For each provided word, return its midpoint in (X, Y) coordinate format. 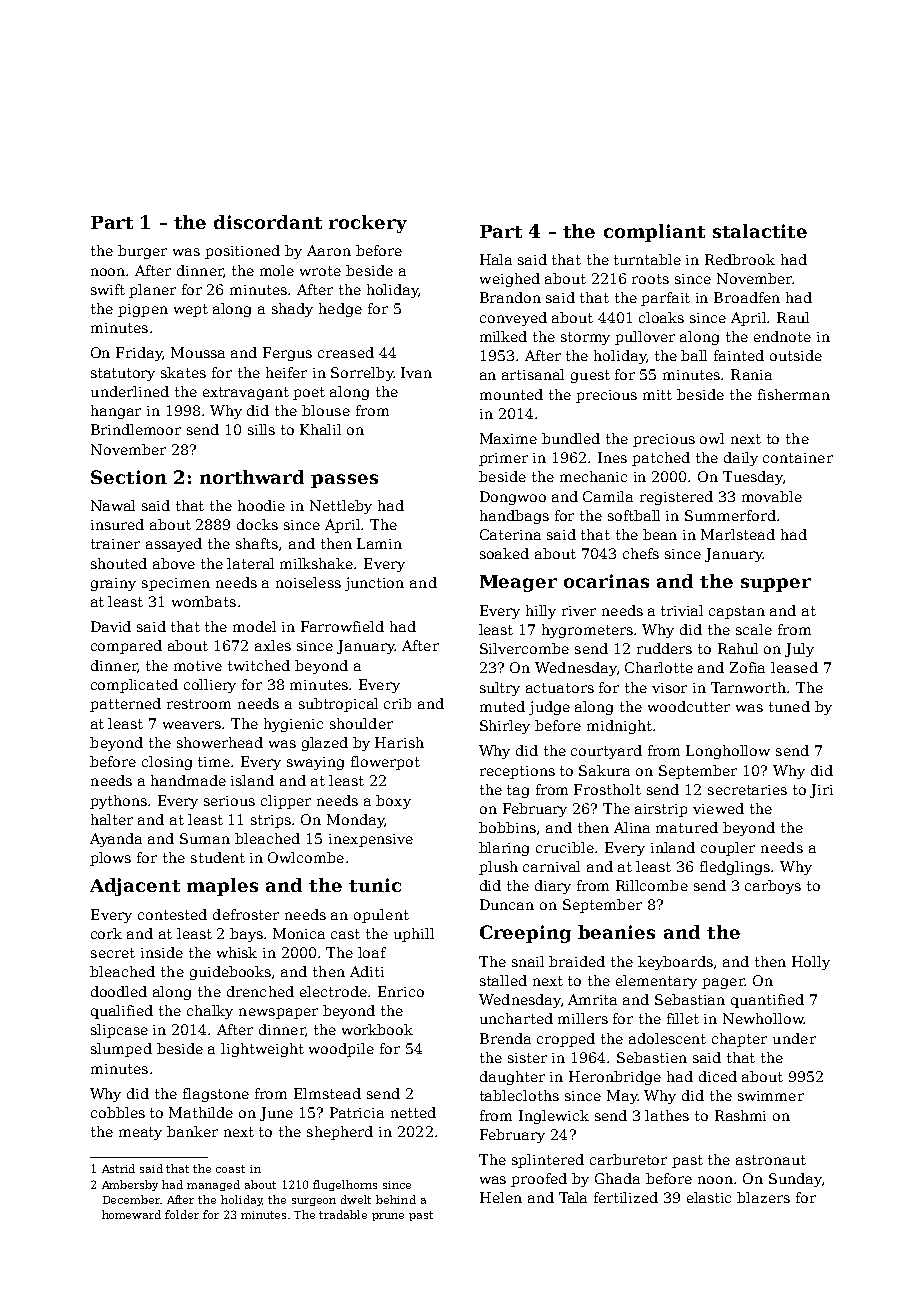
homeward (131, 1214)
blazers (763, 1197)
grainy (113, 584)
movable (772, 496)
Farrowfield (342, 626)
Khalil (320, 429)
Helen (501, 1197)
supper (776, 585)
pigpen (143, 310)
